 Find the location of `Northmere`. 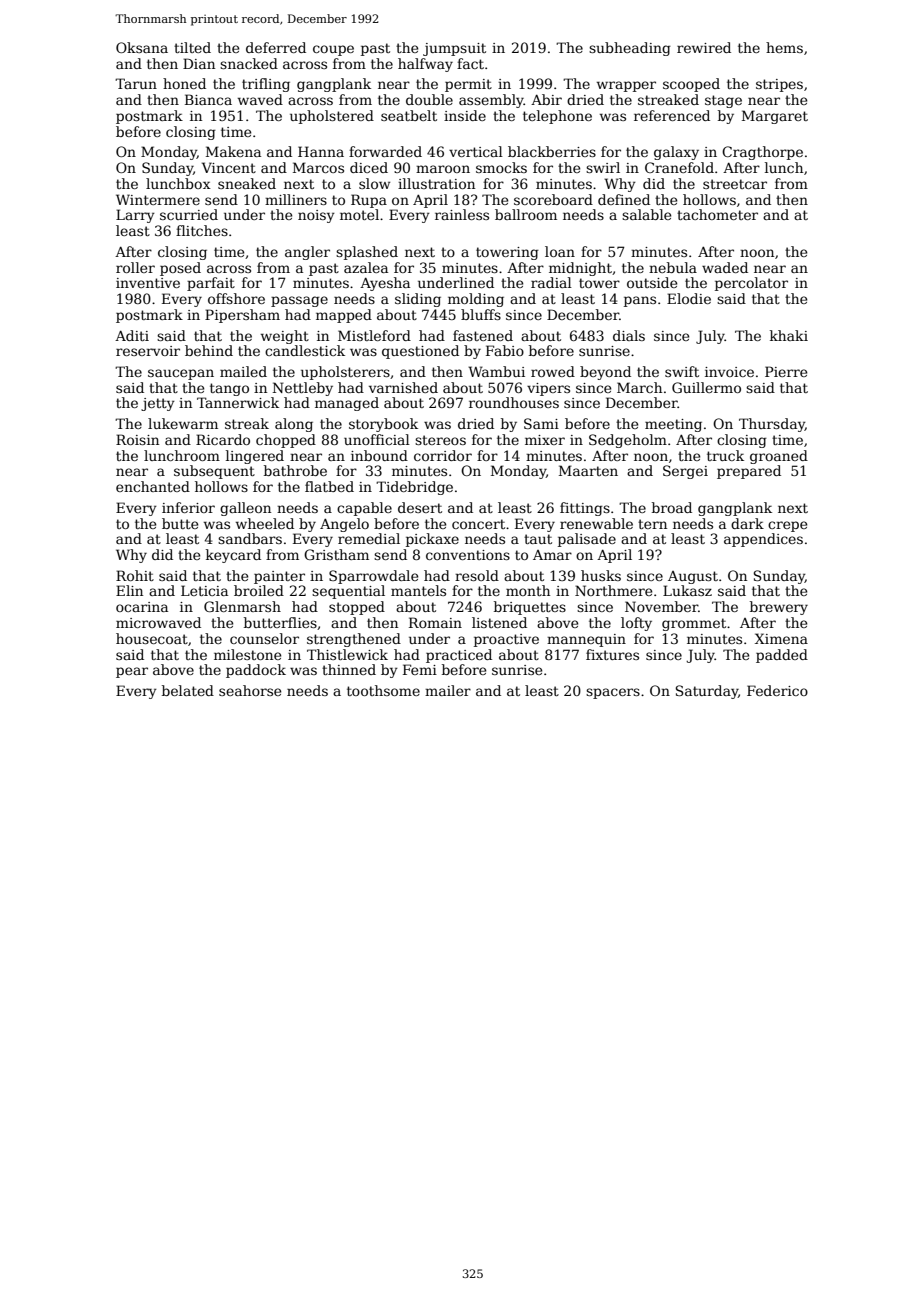

Northmere is located at coordinates (613, 590).
